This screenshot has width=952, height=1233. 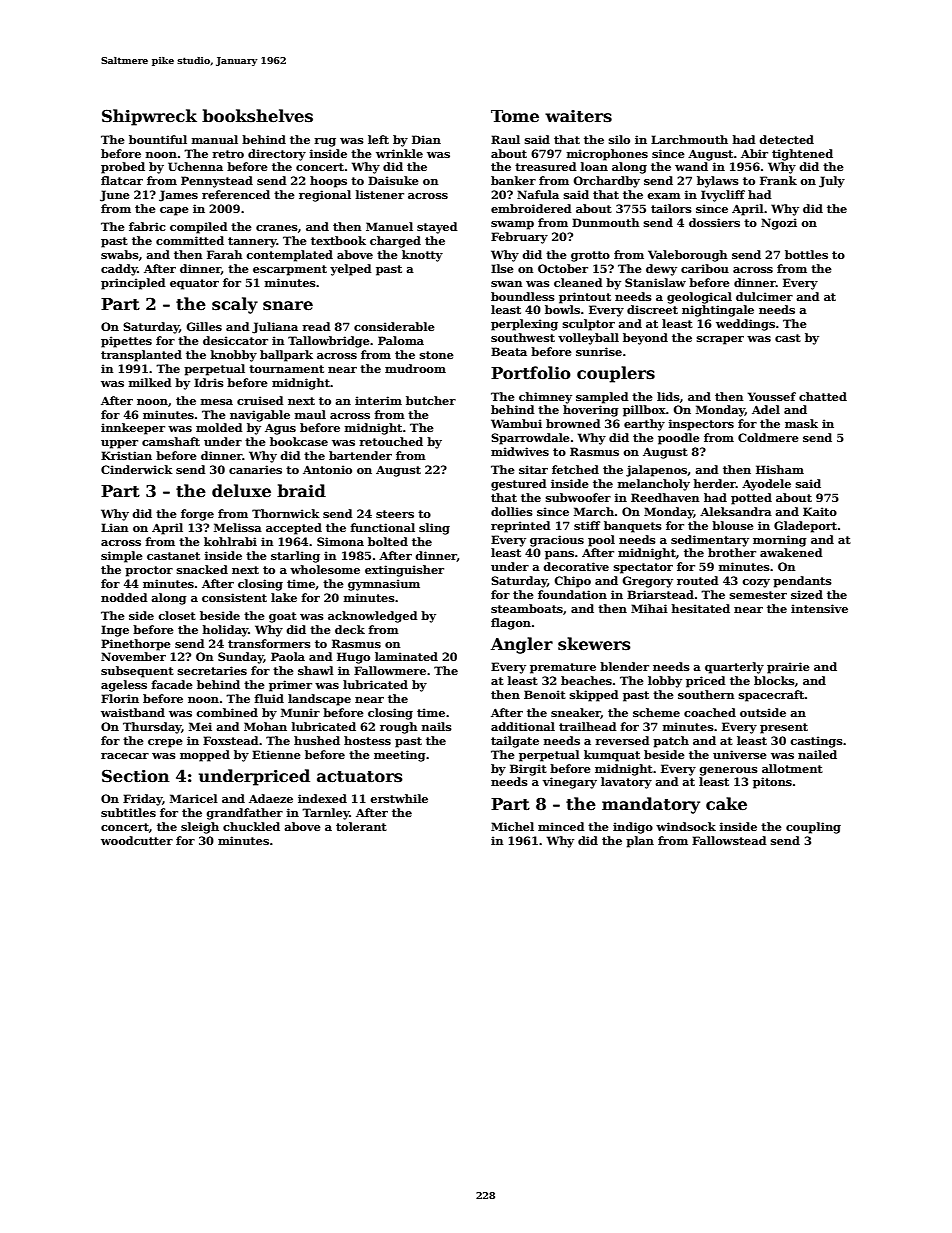 I want to click on trailhead, so click(x=587, y=726).
